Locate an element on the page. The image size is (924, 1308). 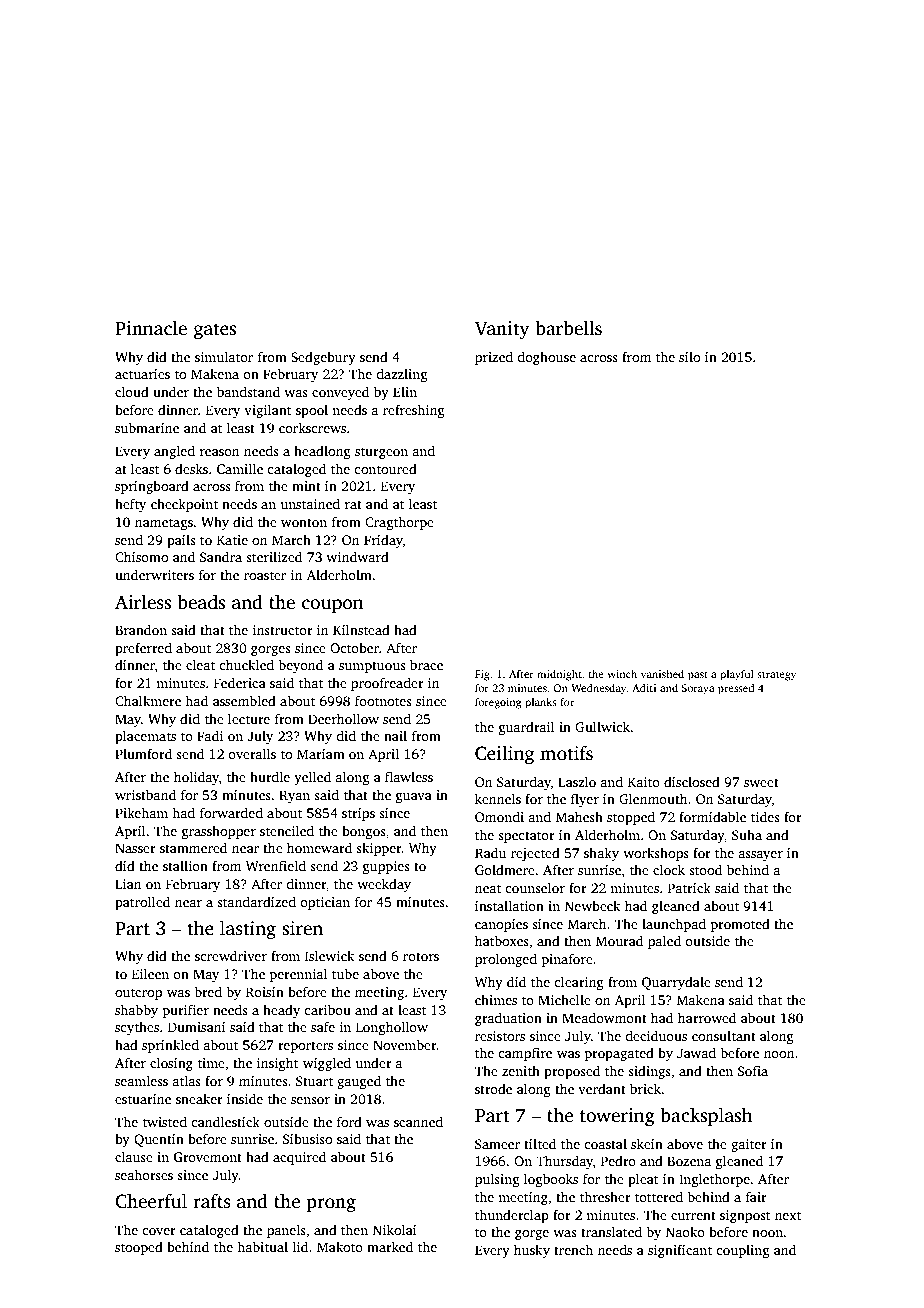
actuaries is located at coordinates (142, 374).
